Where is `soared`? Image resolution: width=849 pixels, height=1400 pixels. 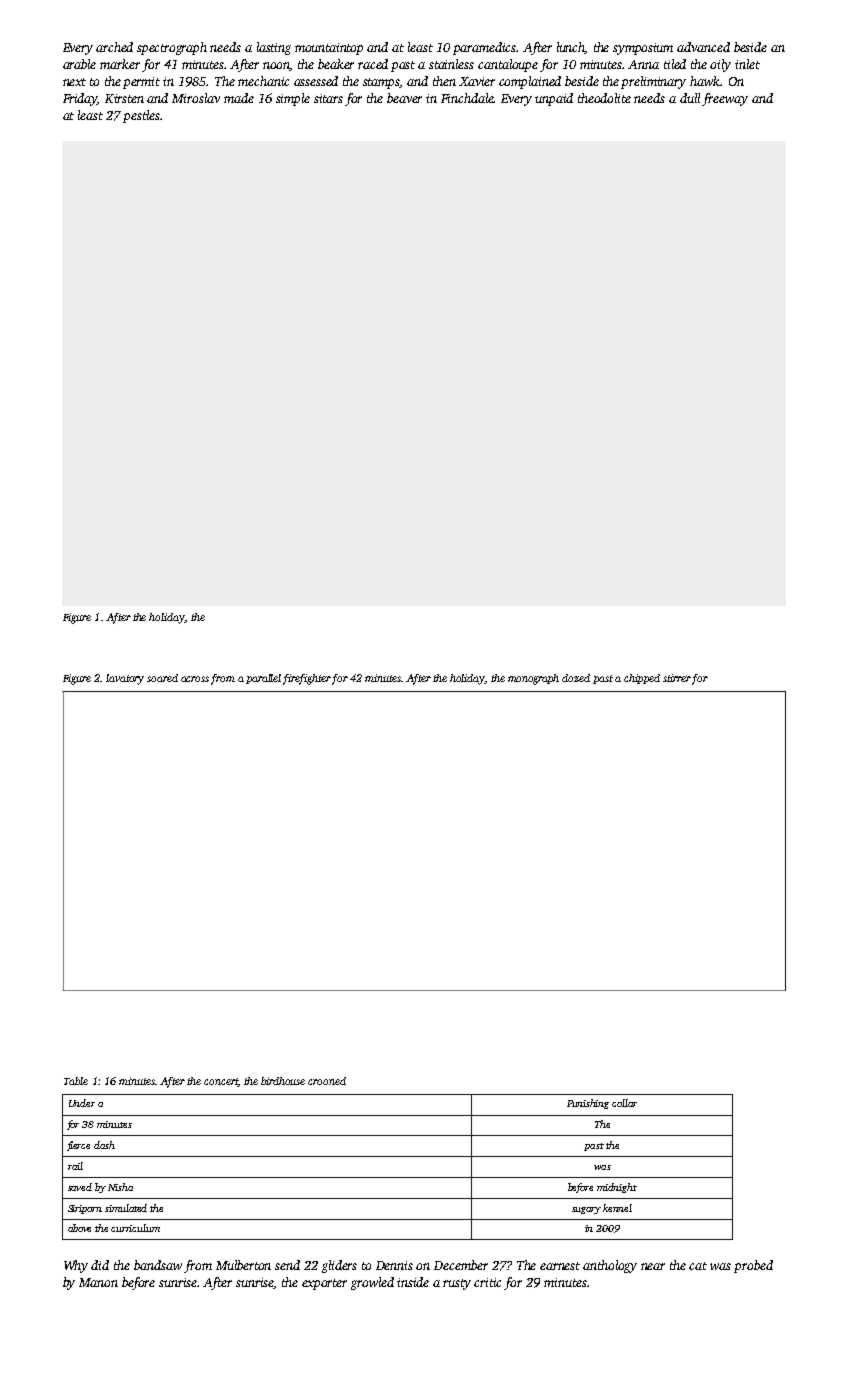 soared is located at coordinates (162, 678).
